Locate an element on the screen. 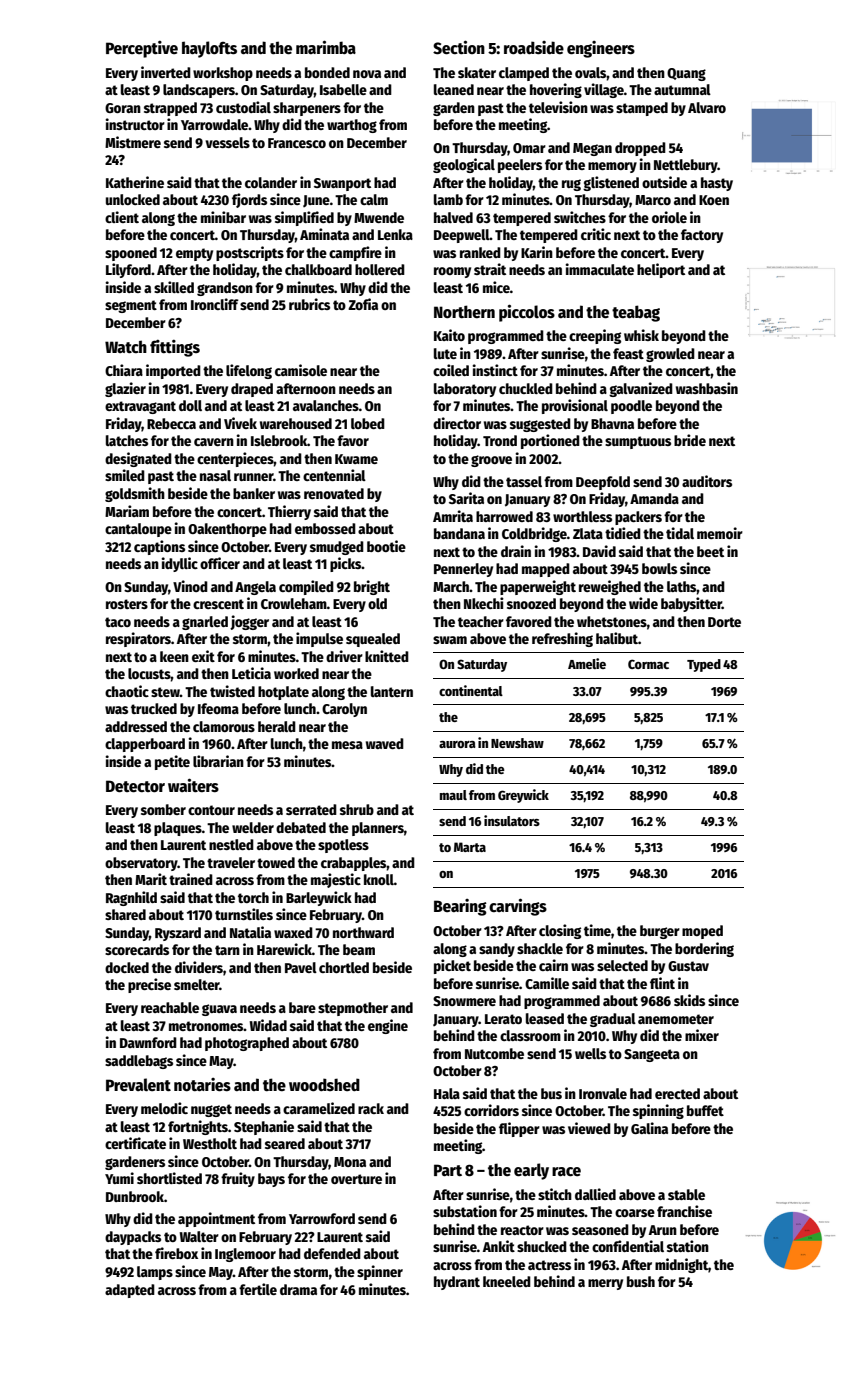 The image size is (849, 1400). hovering is located at coordinates (556, 90).
